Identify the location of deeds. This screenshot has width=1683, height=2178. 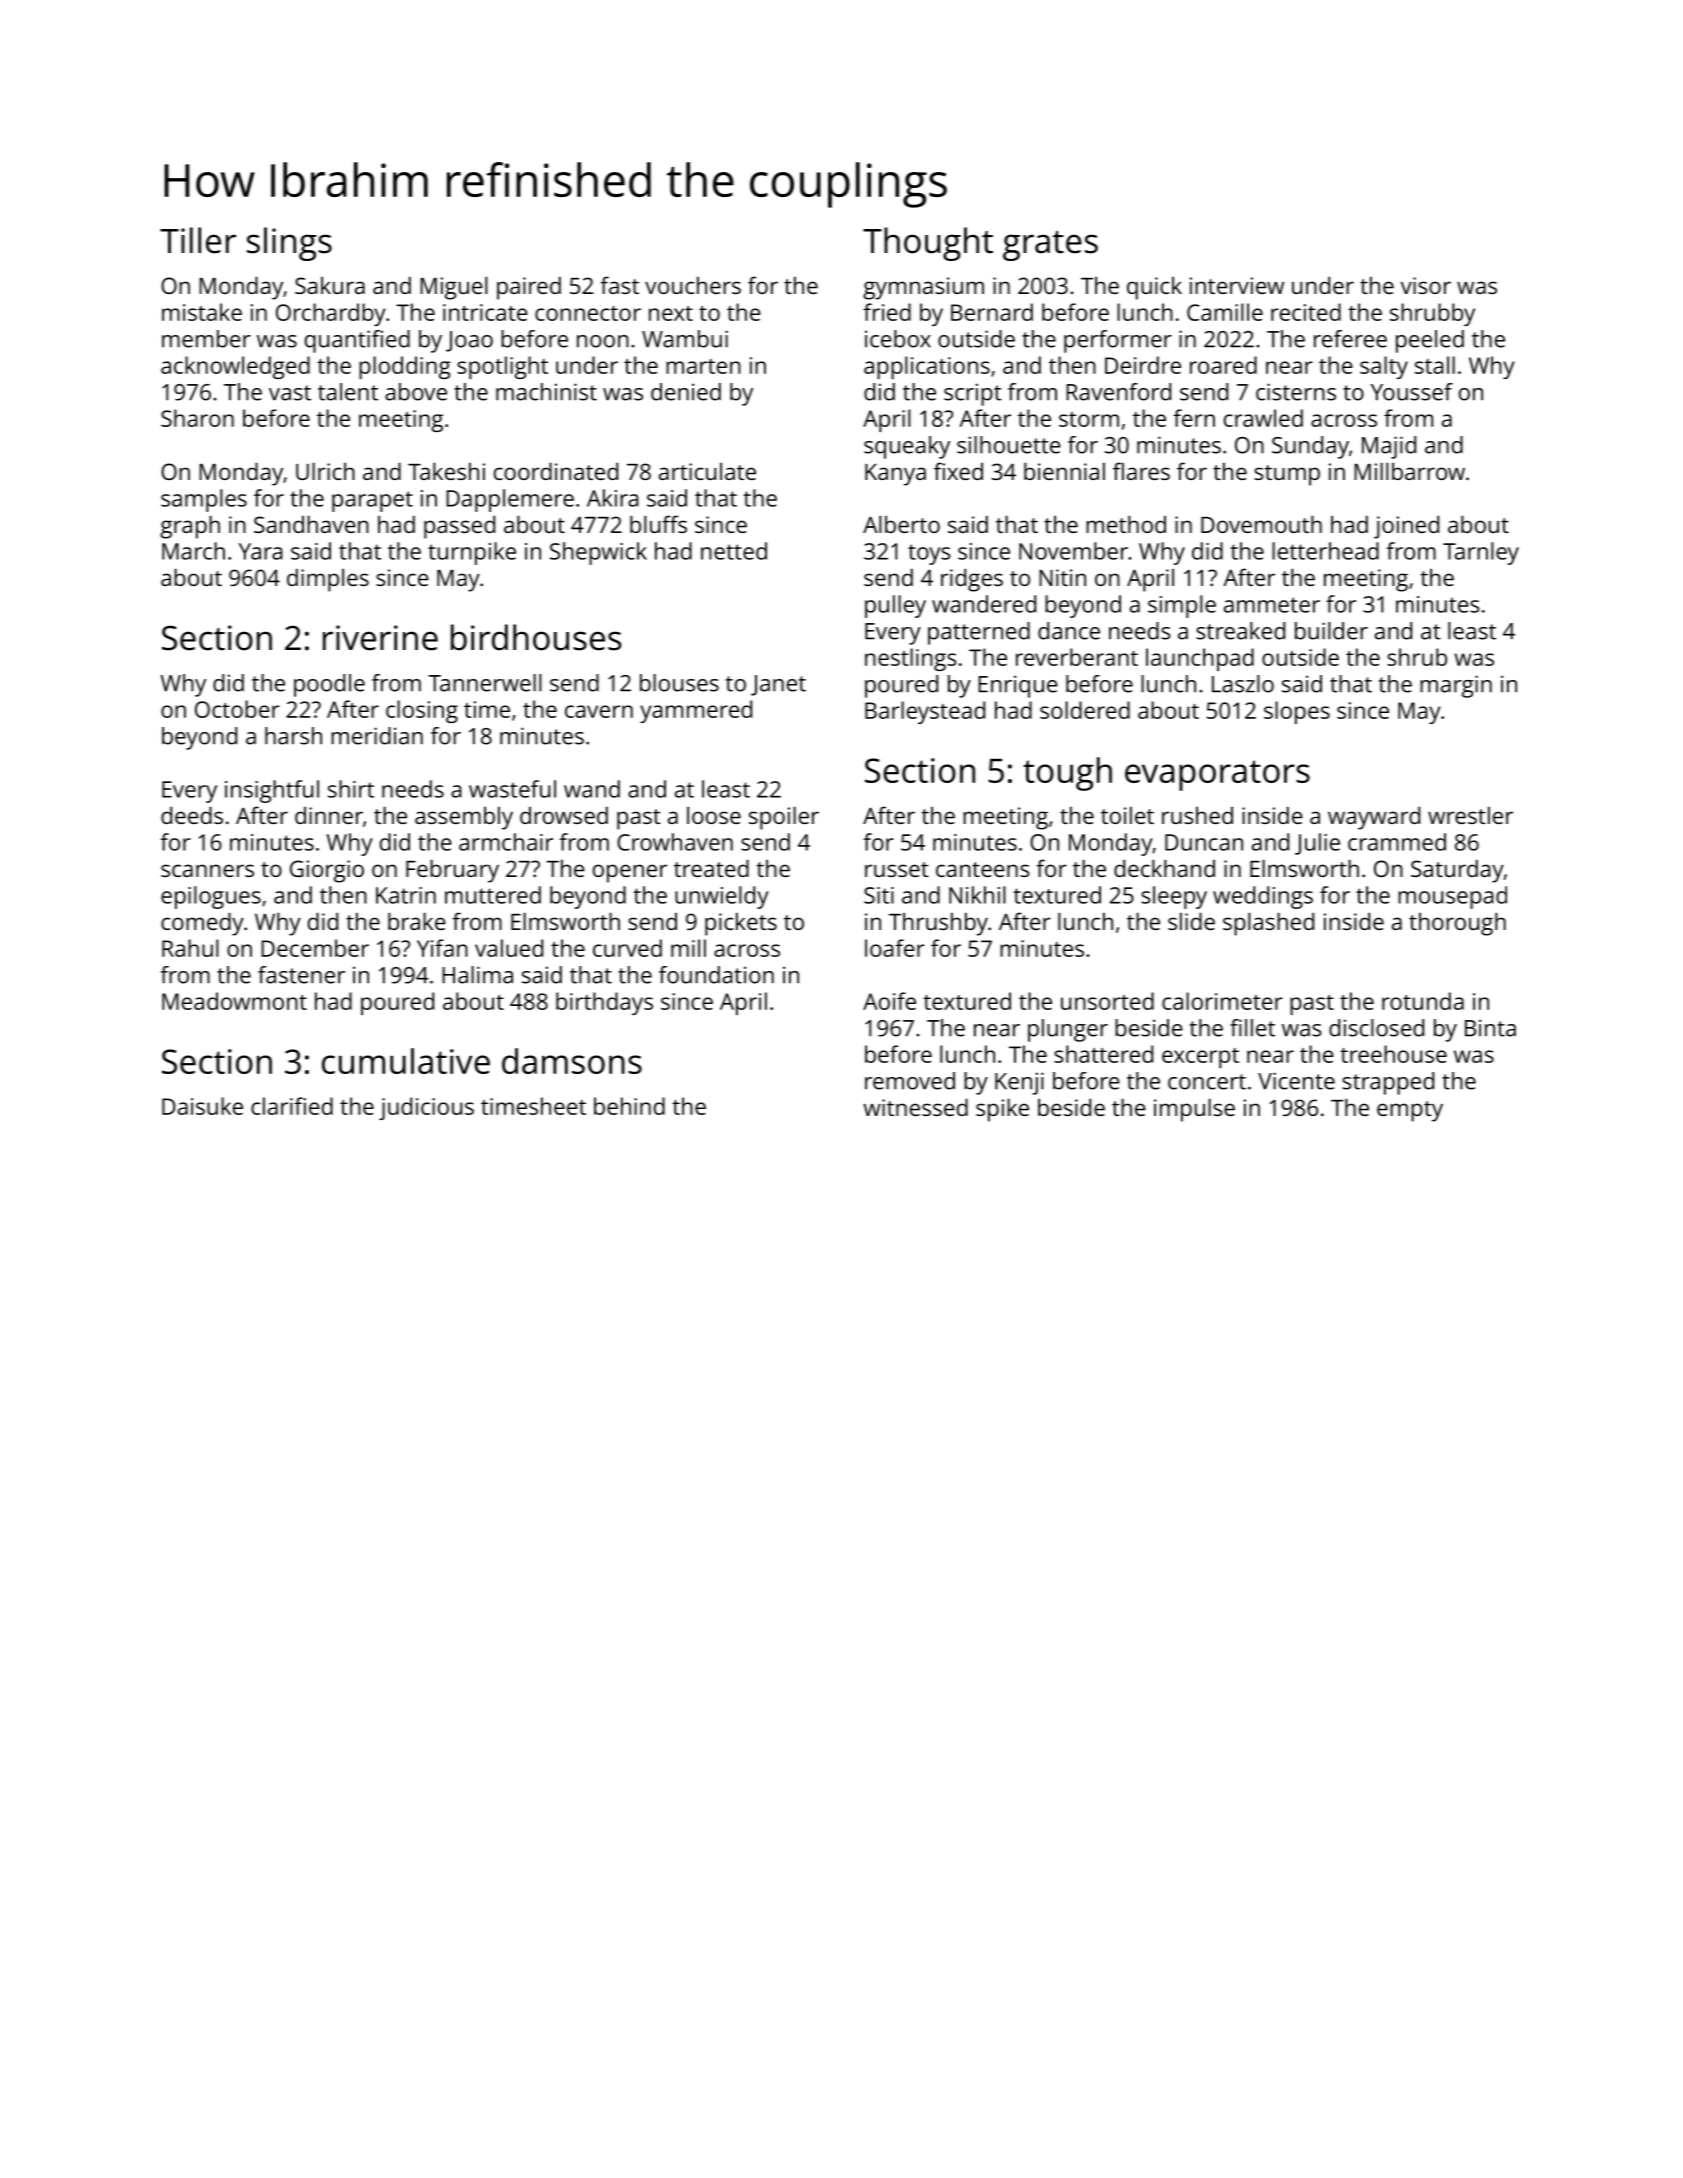
(192, 815).
